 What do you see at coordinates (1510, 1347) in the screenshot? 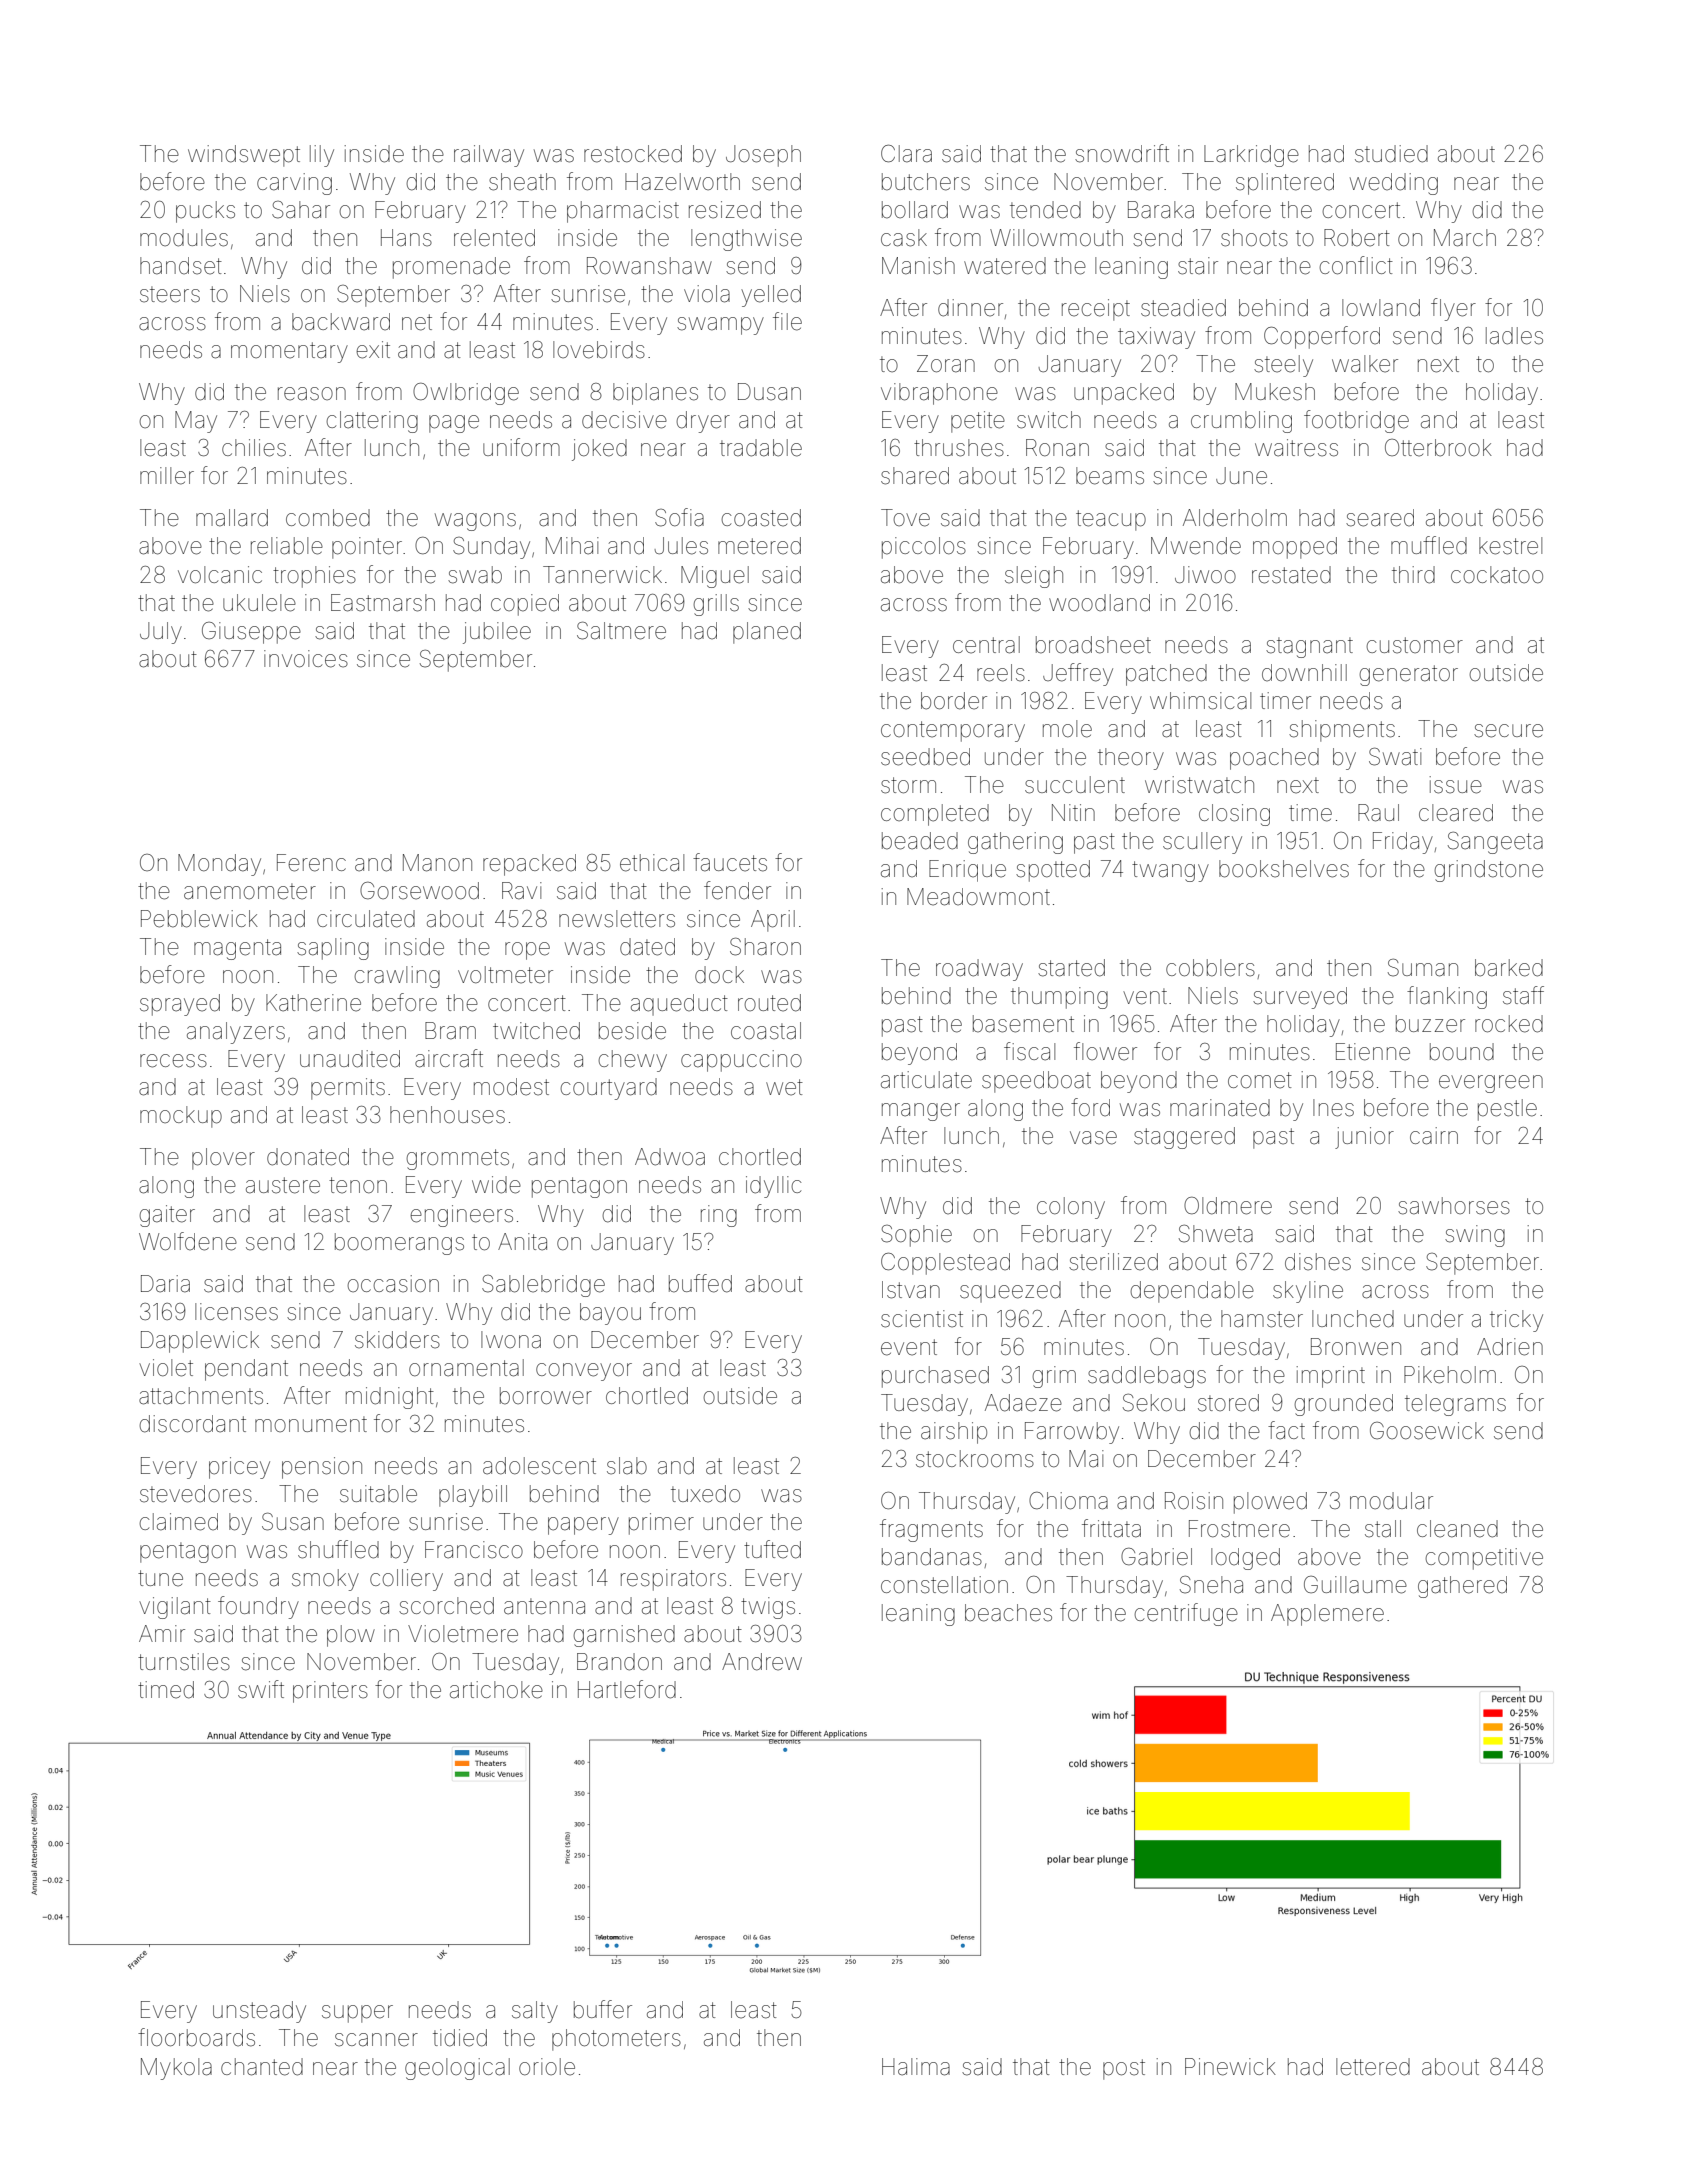
I see `Adrien` at bounding box center [1510, 1347].
